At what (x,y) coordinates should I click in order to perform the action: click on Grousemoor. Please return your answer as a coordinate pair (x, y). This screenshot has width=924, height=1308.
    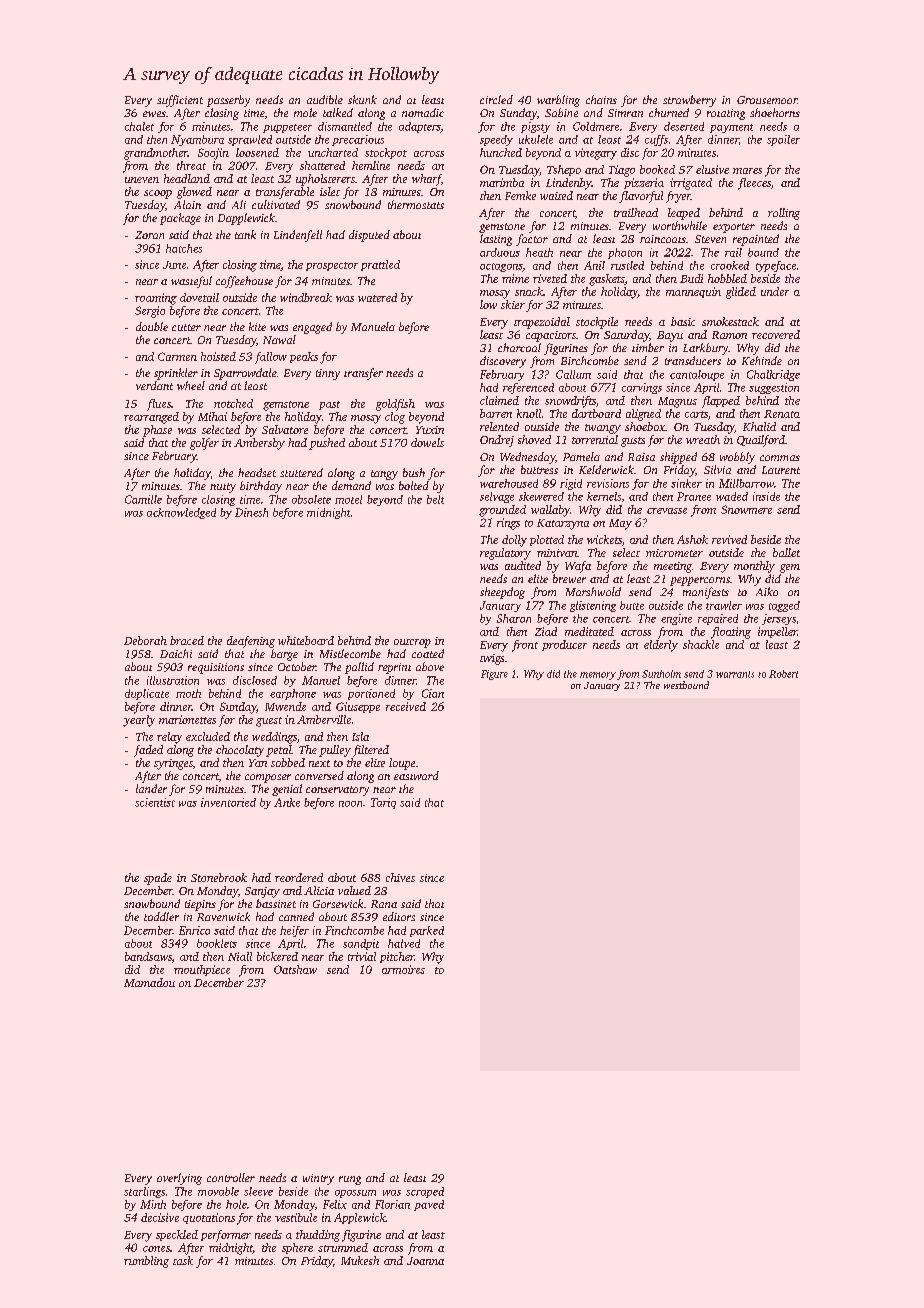
    Looking at the image, I should click on (767, 100).
